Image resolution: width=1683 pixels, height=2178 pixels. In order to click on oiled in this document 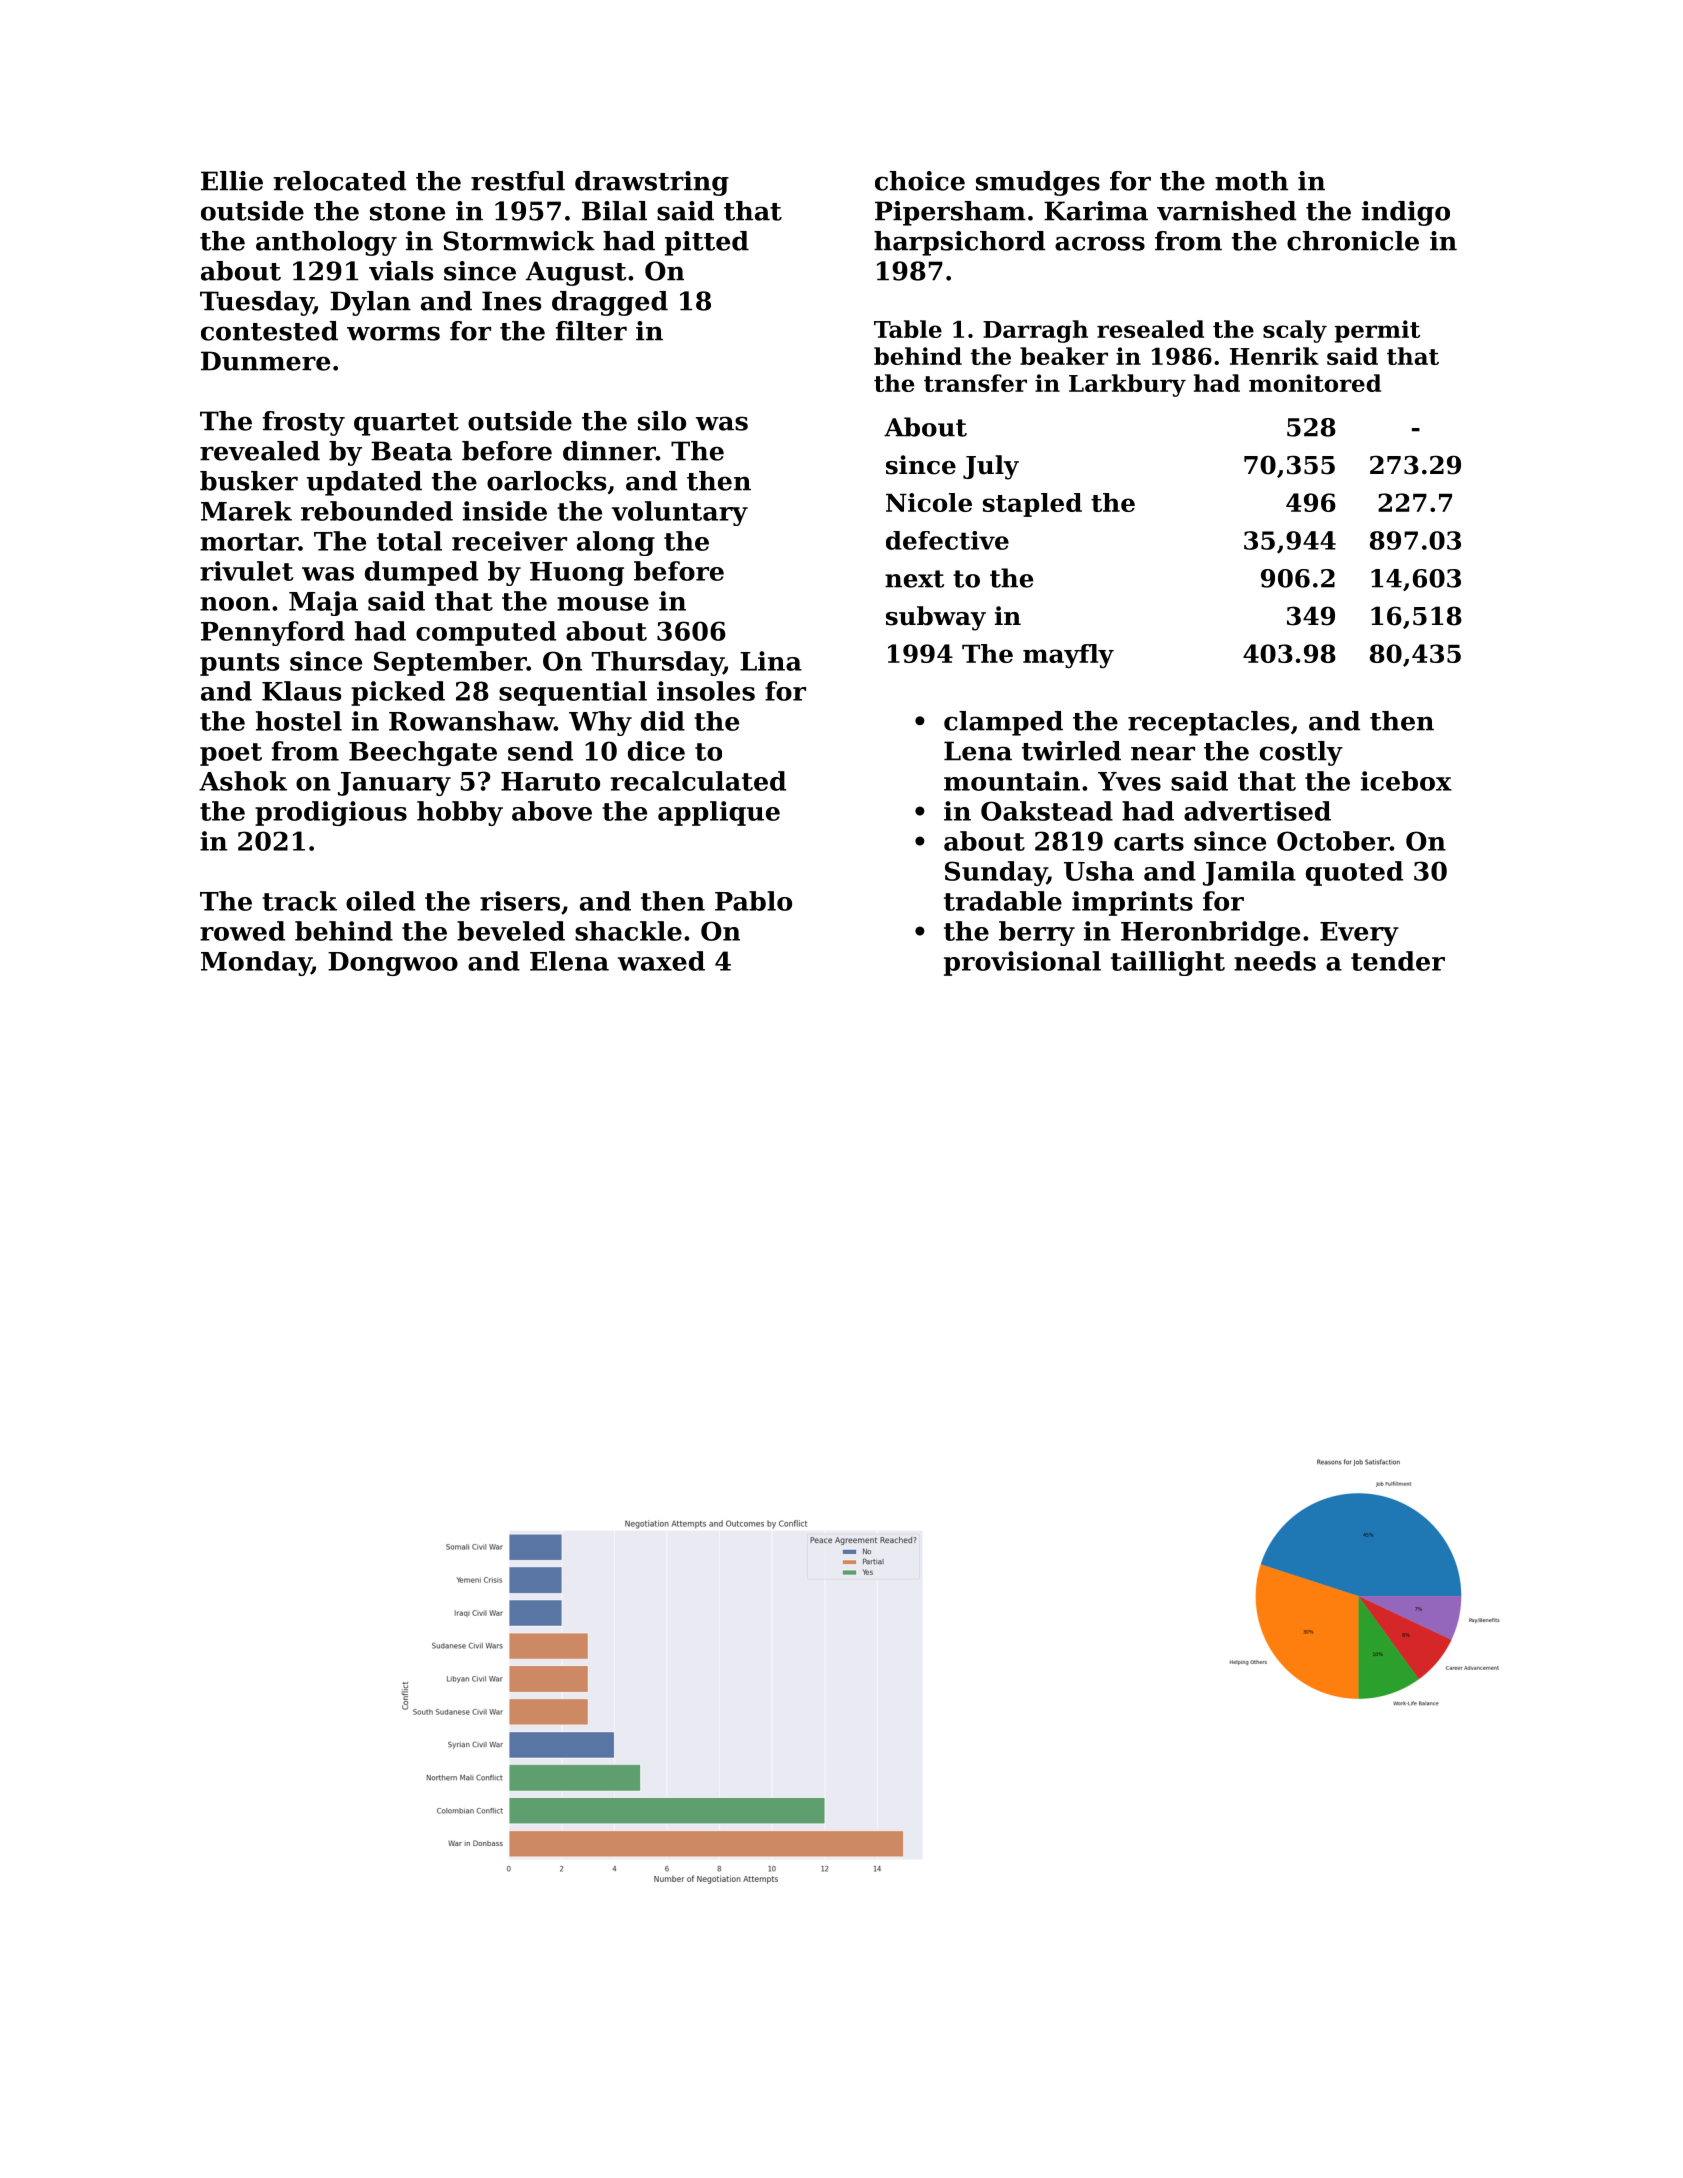, I will do `click(380, 901)`.
